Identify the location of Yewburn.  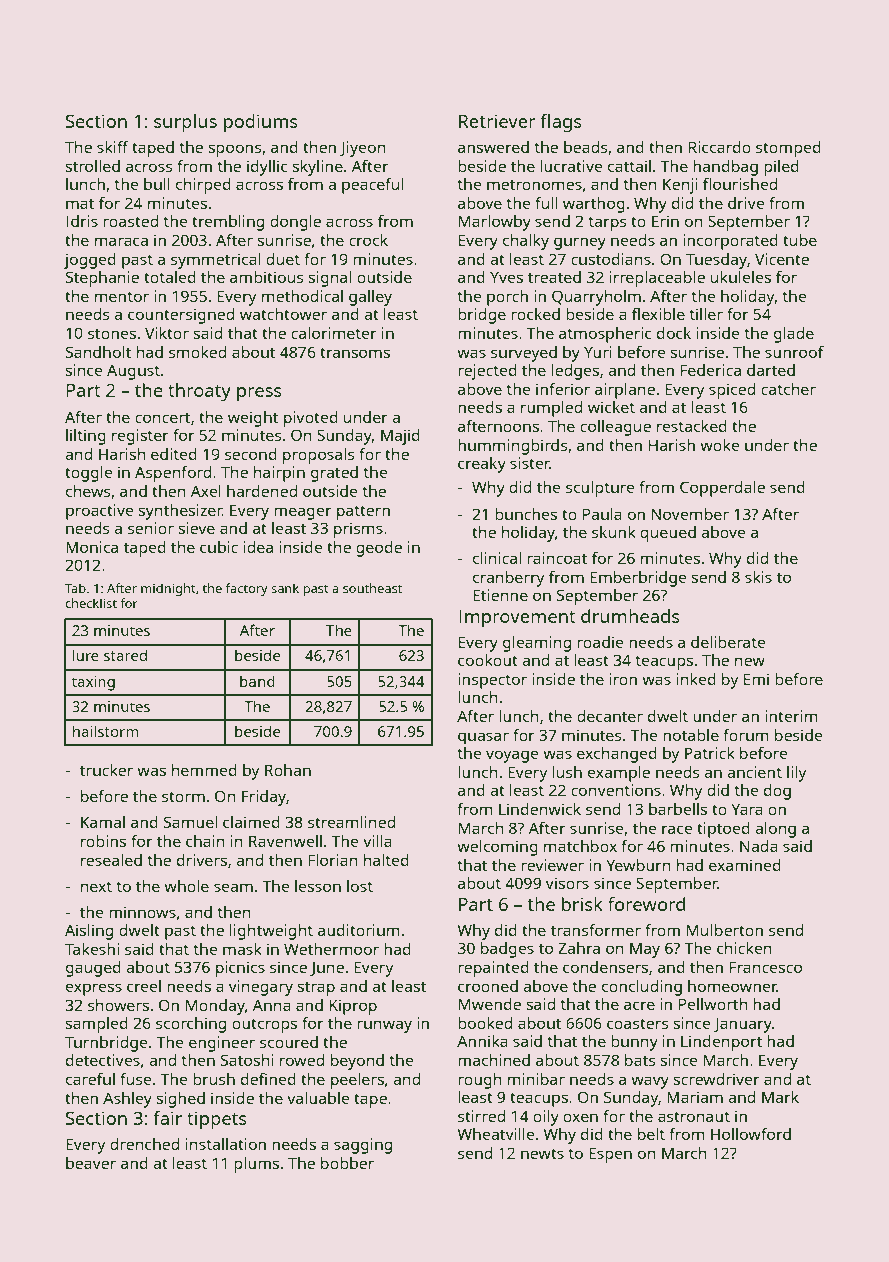
(638, 865).
